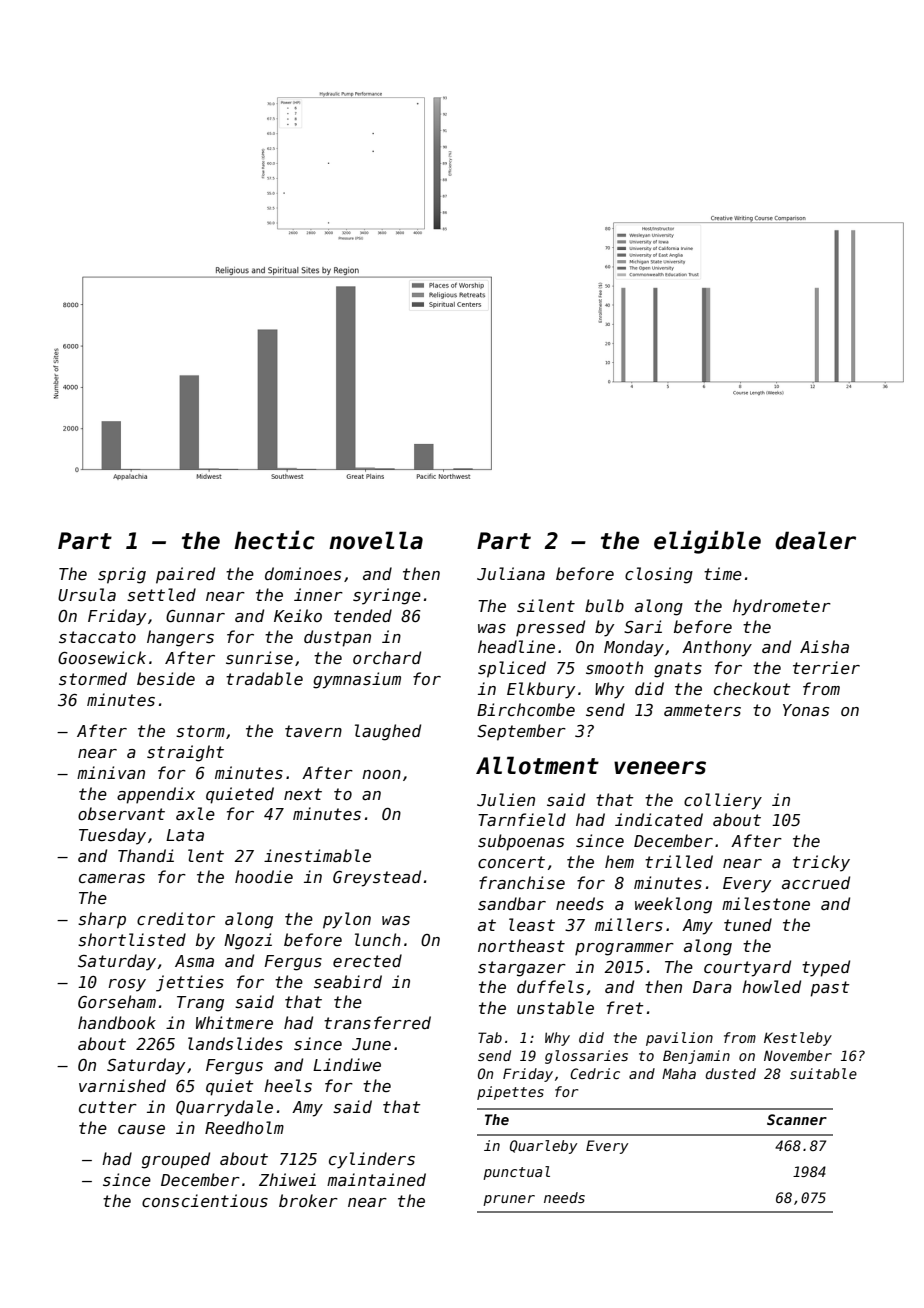 This image has width=924, height=1308. What do you see at coordinates (537, 765) in the image?
I see `Allotment` at bounding box center [537, 765].
